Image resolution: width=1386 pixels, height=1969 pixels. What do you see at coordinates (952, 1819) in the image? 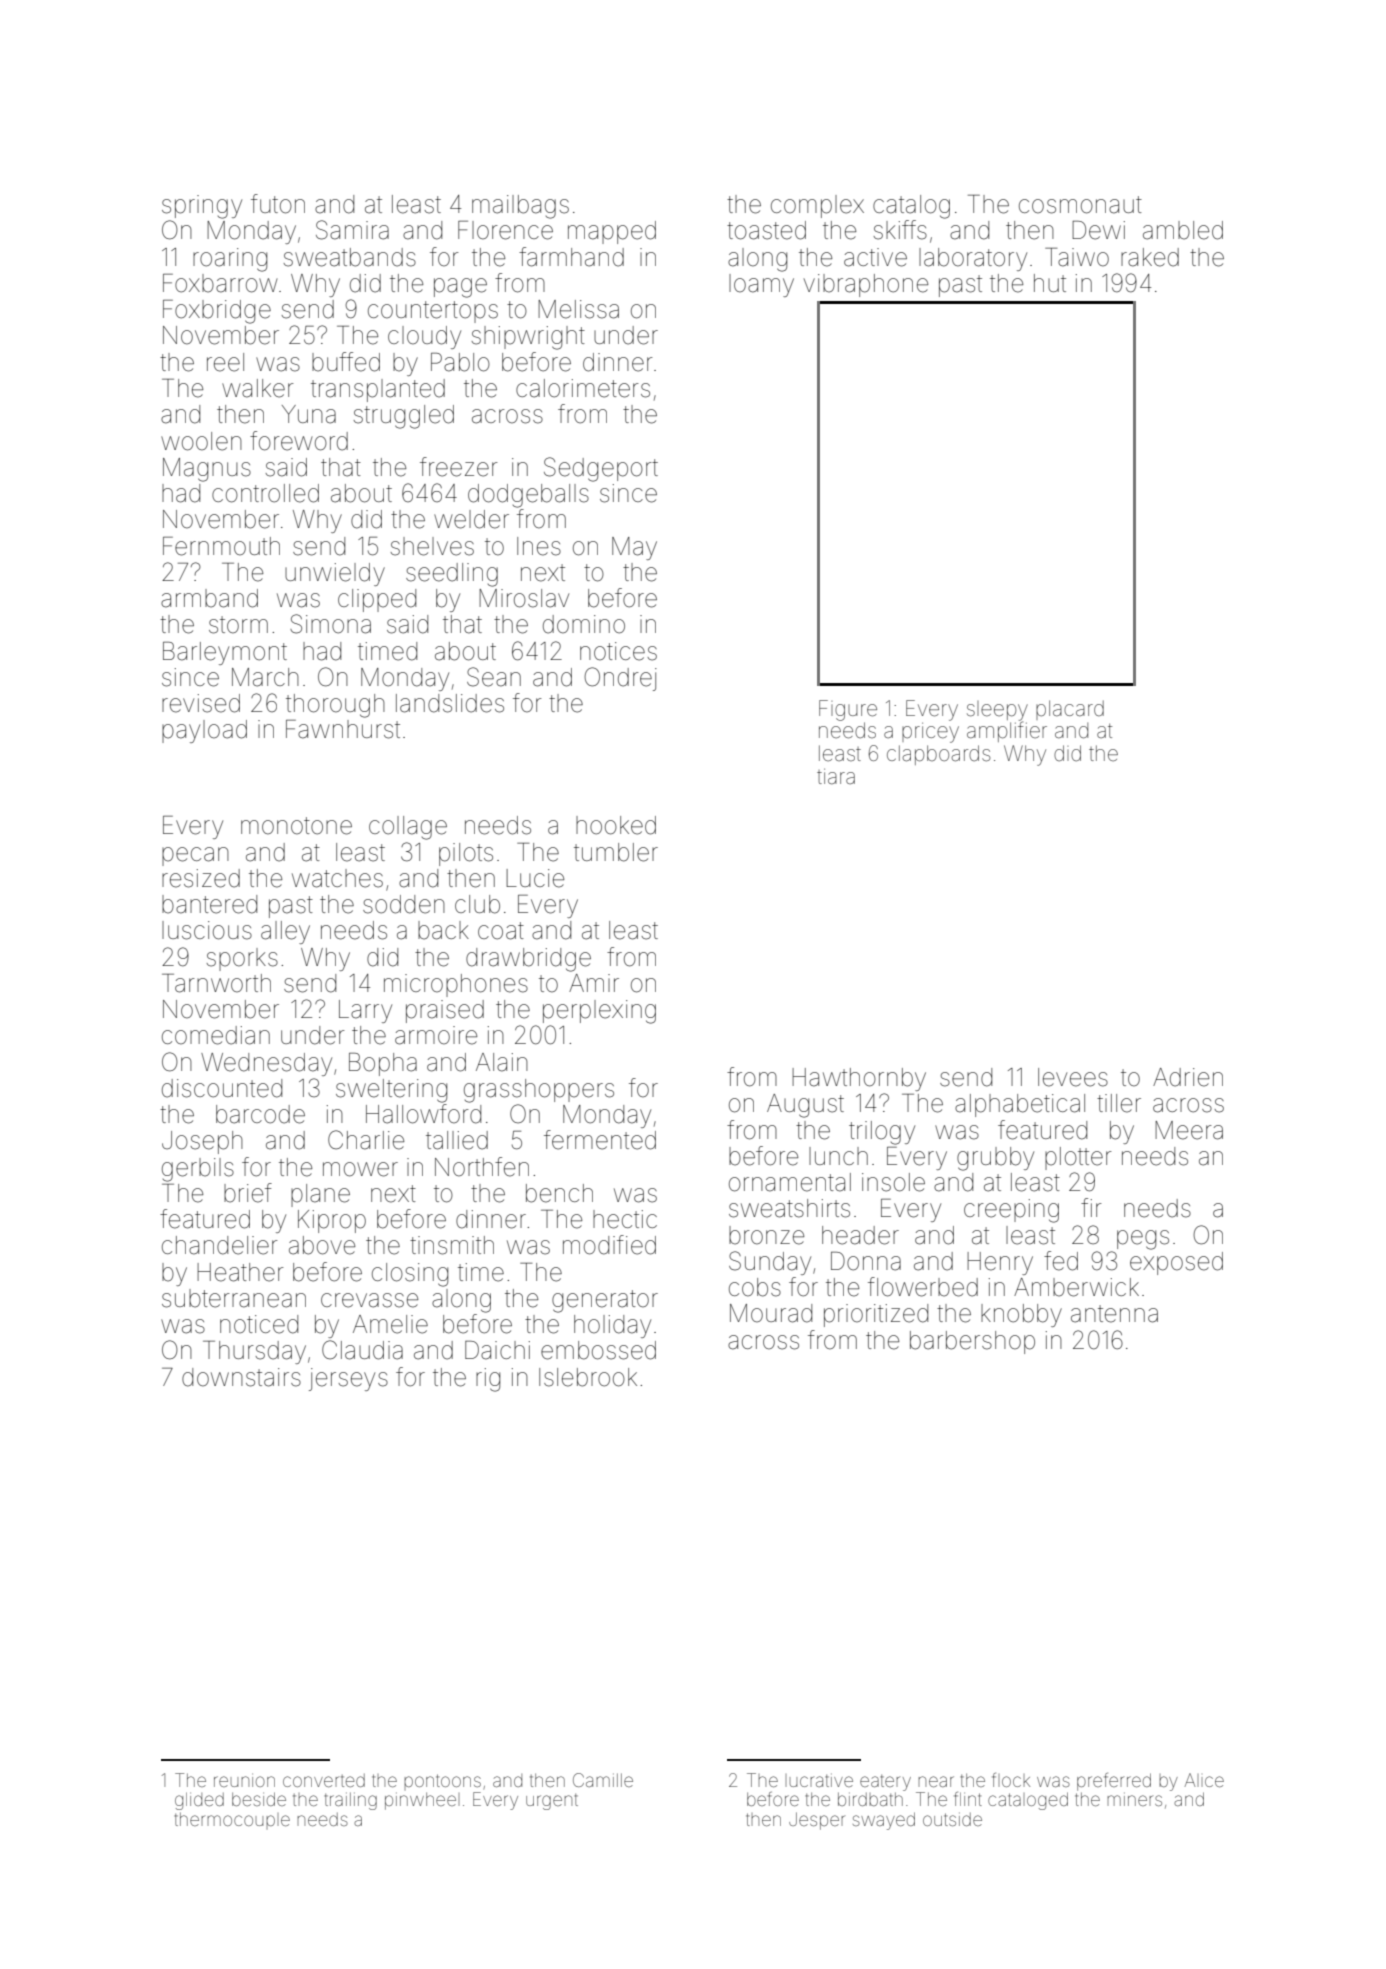
I see `outside` at bounding box center [952, 1819].
